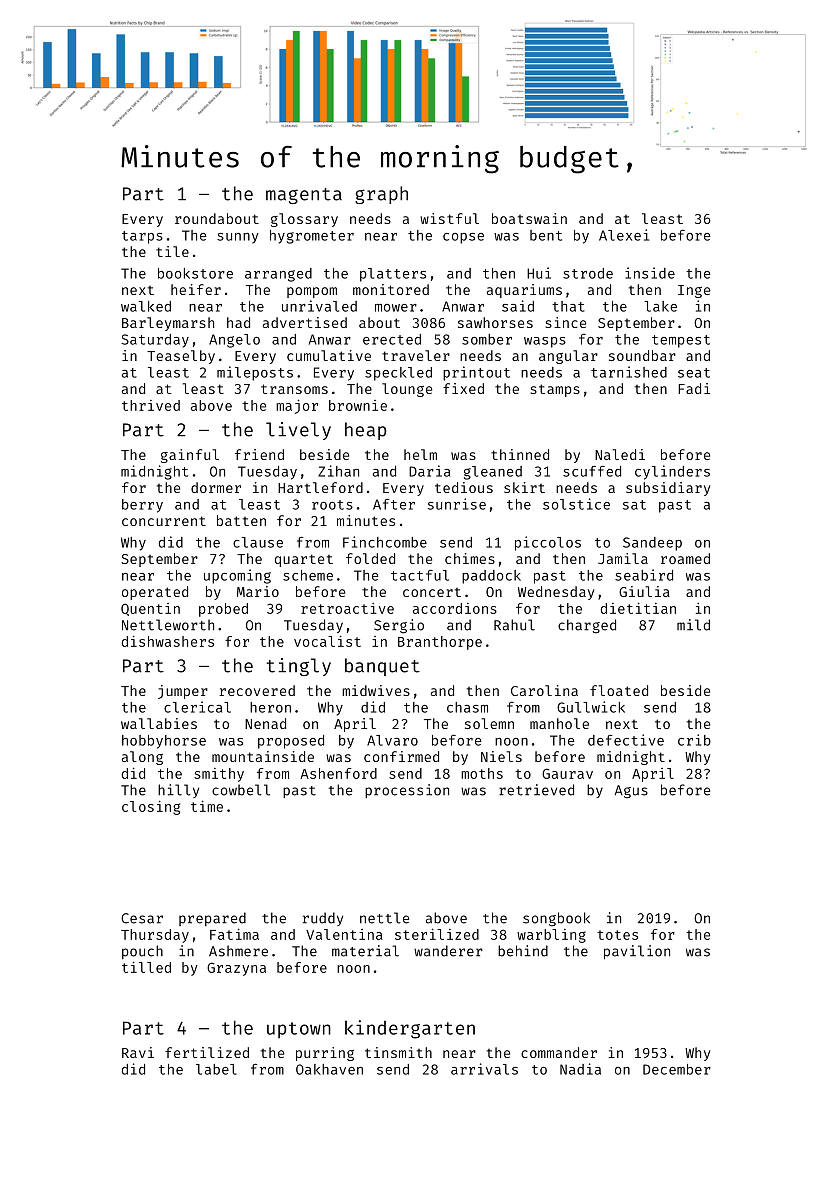 This page has width=832, height=1180. What do you see at coordinates (693, 625) in the page?
I see `mild` at bounding box center [693, 625].
